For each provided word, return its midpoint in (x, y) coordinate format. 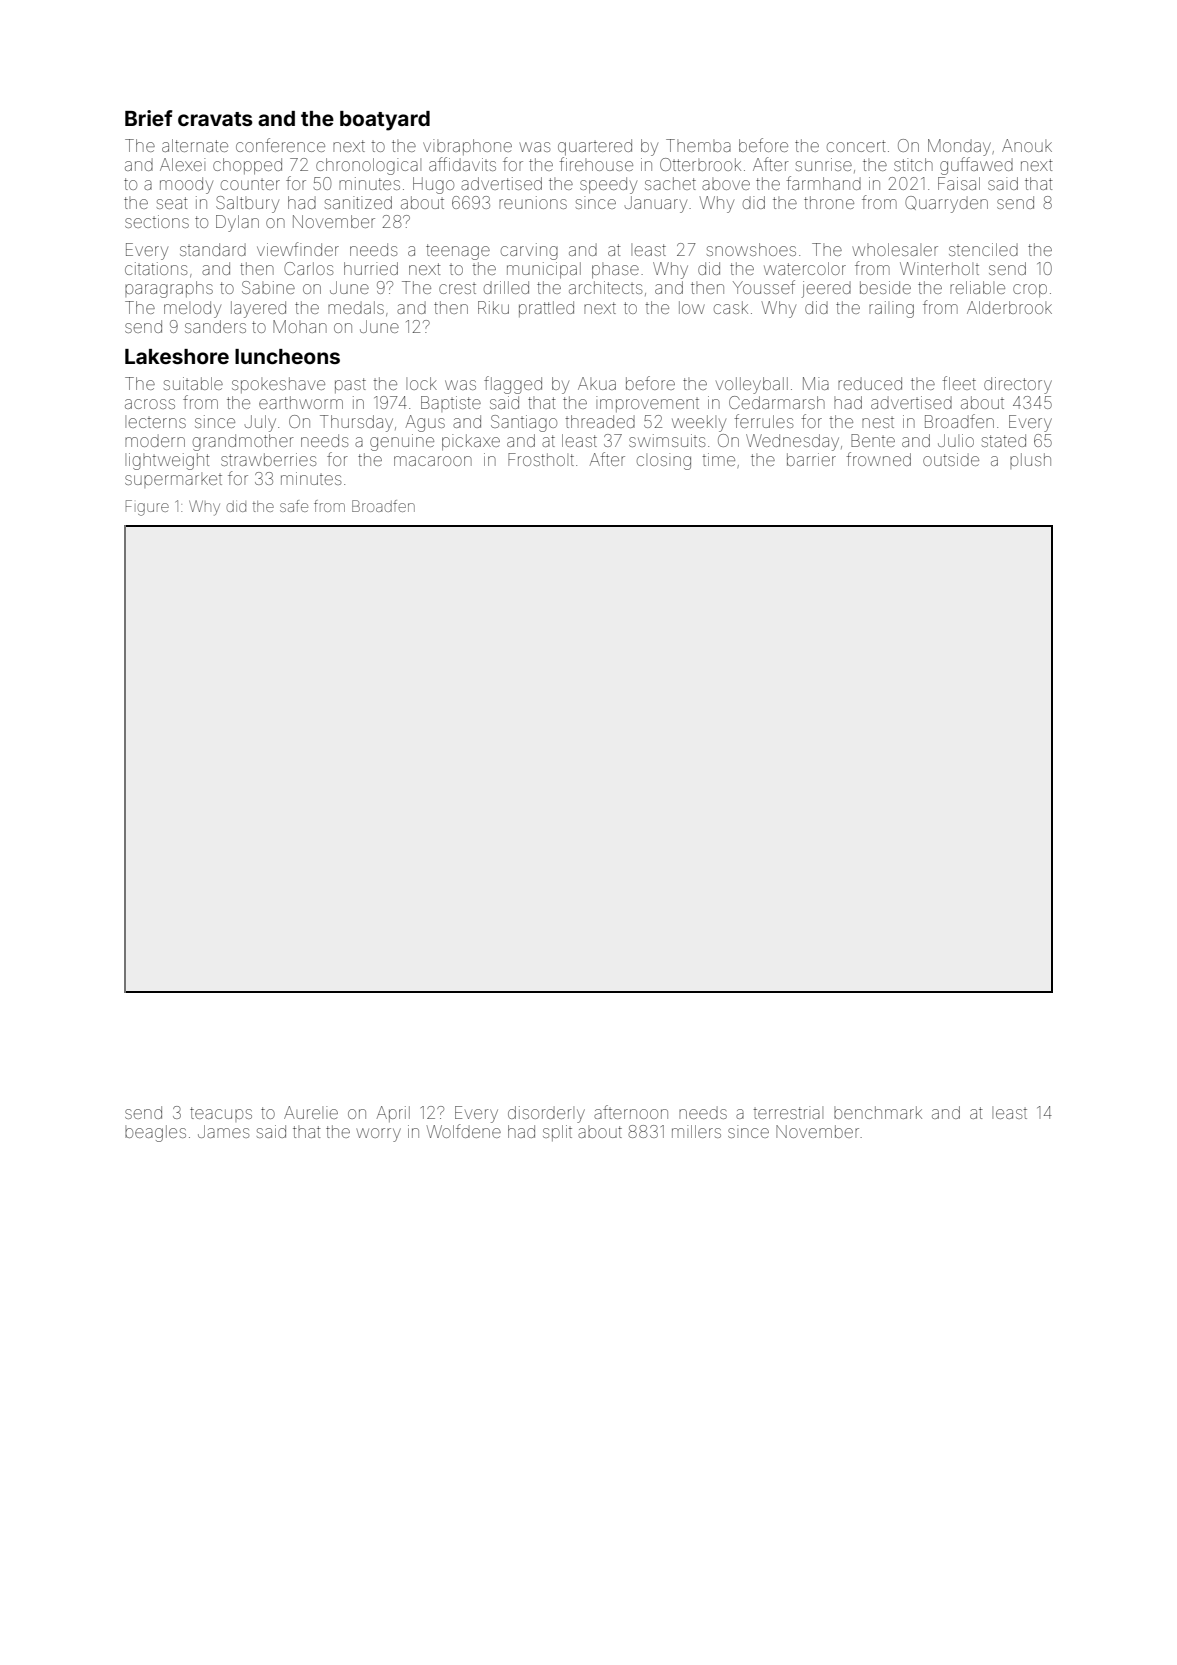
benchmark (878, 1112)
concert (856, 146)
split (557, 1133)
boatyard (385, 121)
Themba (698, 145)
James (223, 1131)
